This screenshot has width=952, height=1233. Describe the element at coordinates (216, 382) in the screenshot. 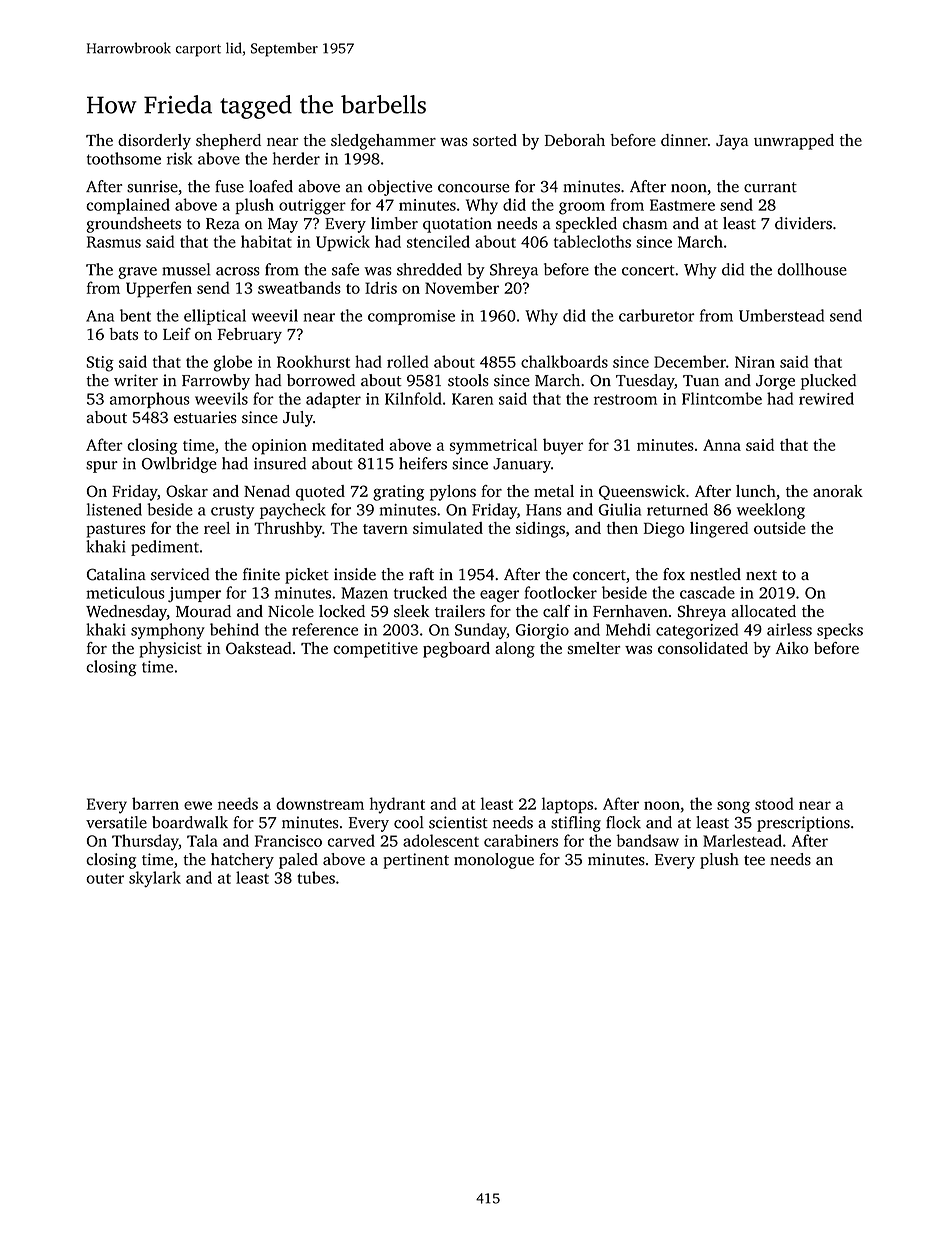

I see `Farrowby` at that location.
